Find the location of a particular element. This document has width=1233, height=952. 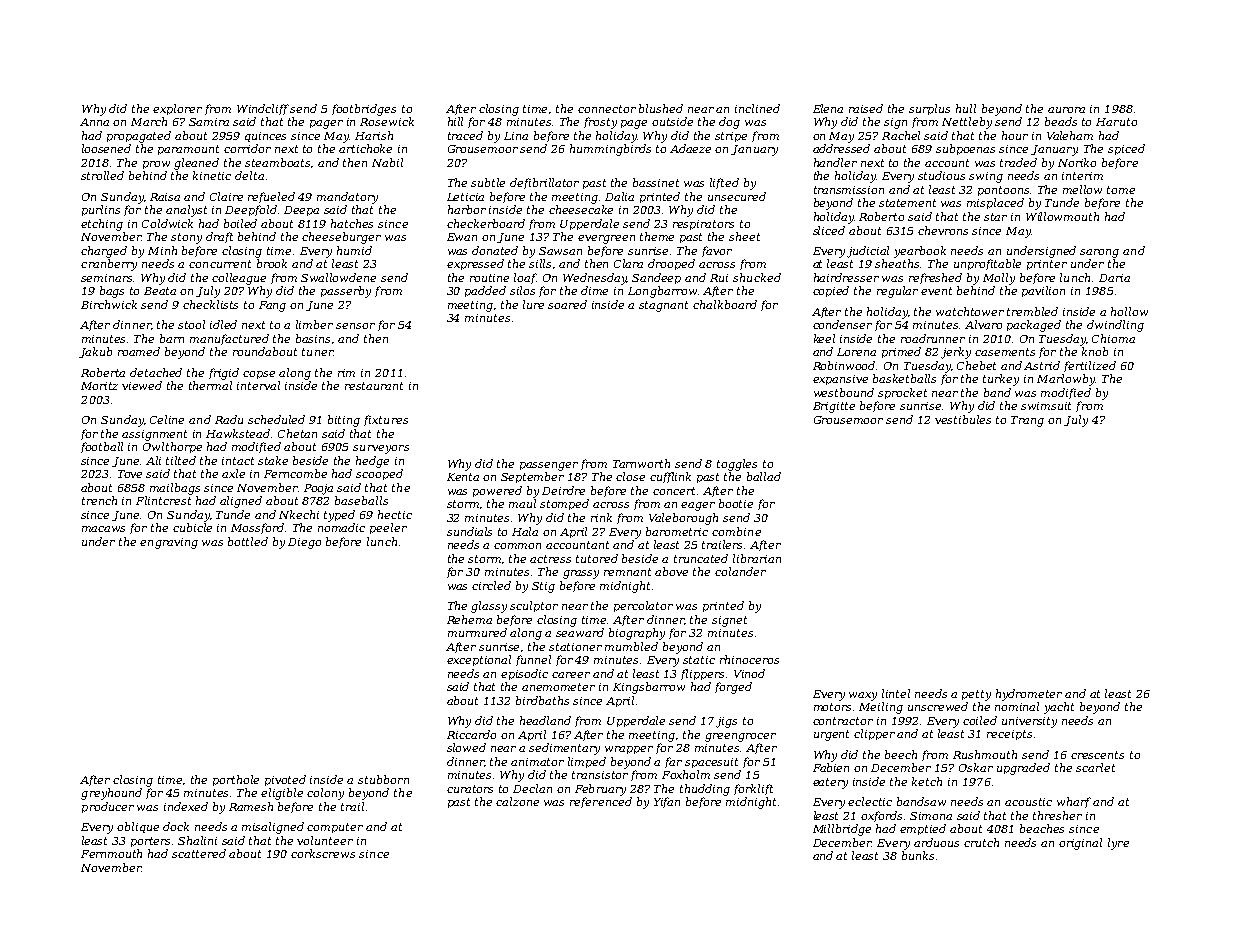

referenced is located at coordinates (601, 802).
